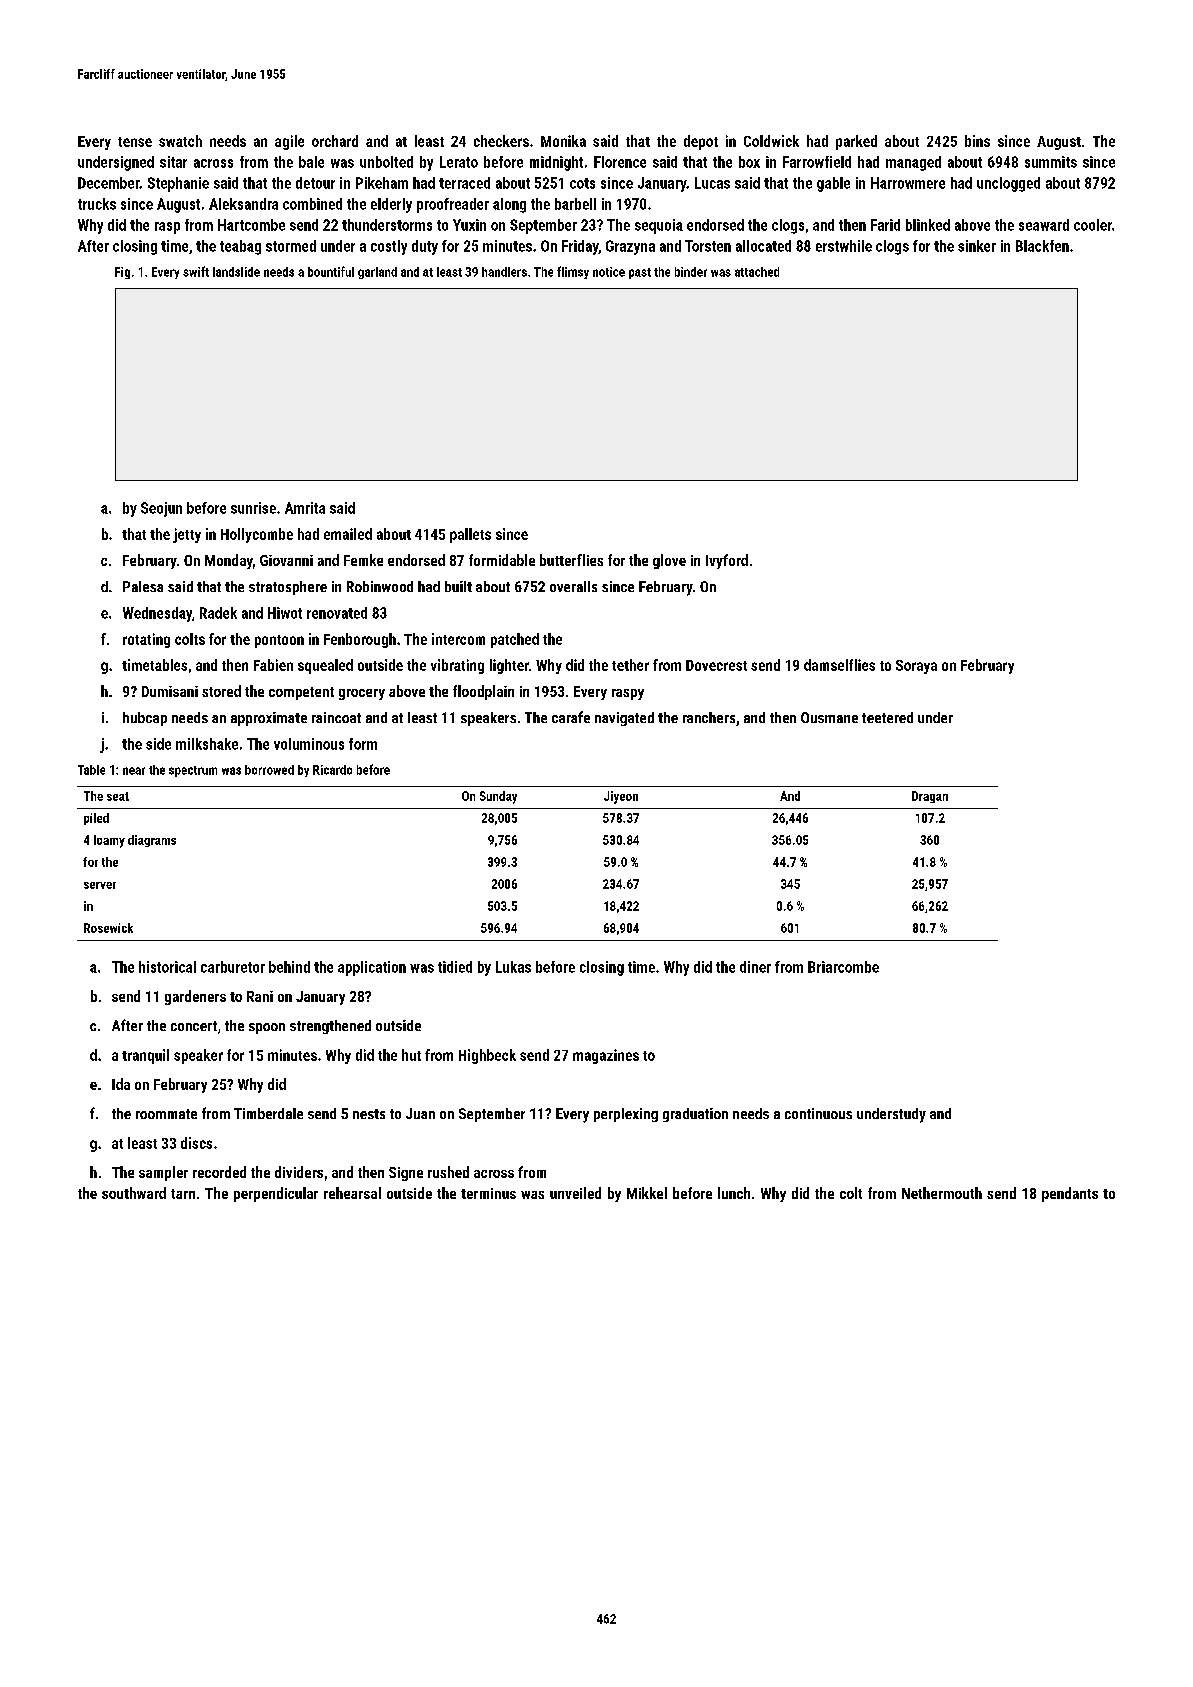 This image has width=1193, height=1687. I want to click on Seojun, so click(161, 509).
